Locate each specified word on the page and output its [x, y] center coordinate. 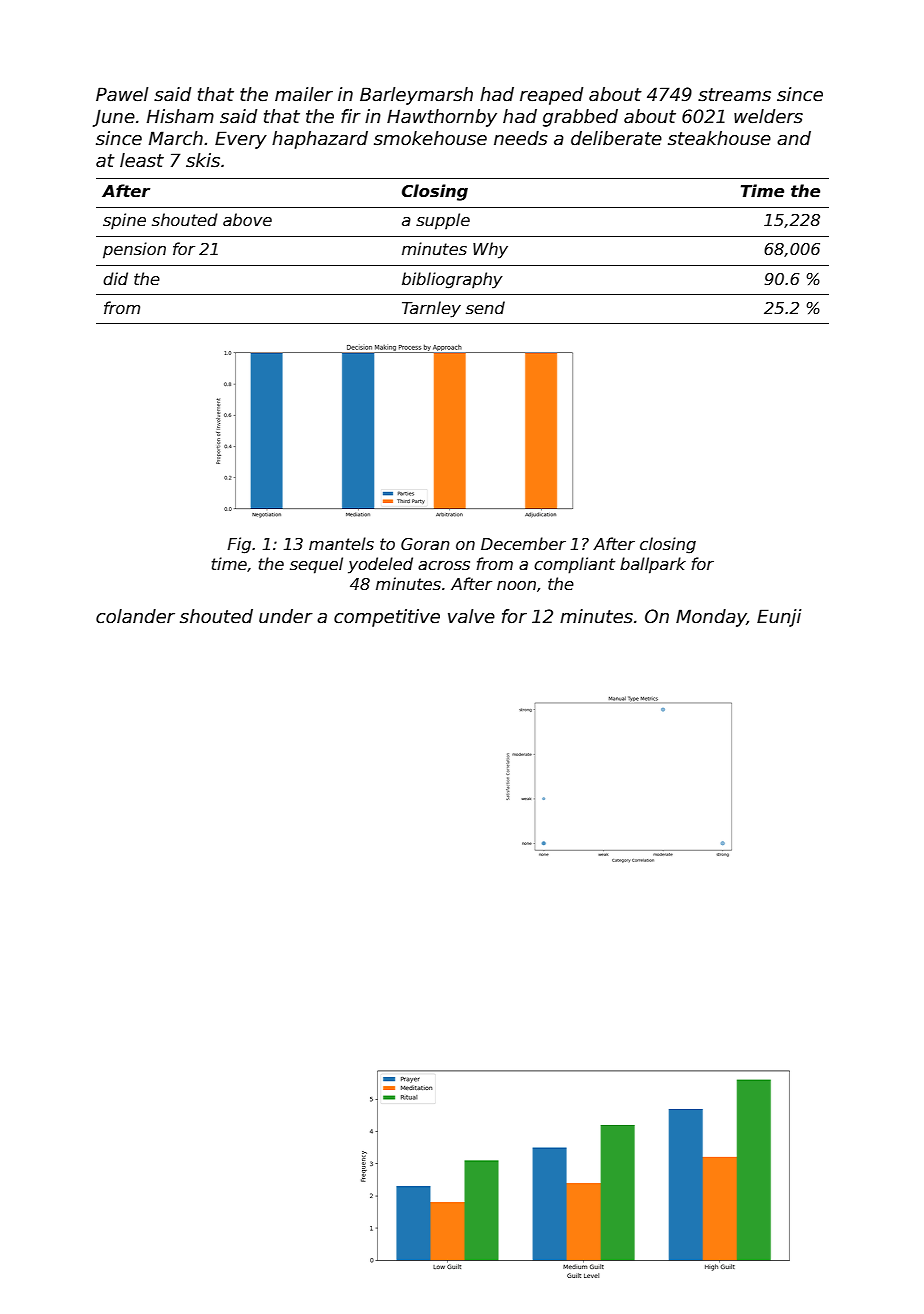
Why [490, 250]
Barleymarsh [416, 96]
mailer [304, 94]
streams [734, 95]
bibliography [452, 280]
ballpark [653, 565]
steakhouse [719, 138]
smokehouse [430, 138]
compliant [574, 565]
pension [134, 250]
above [247, 219]
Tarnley [431, 309]
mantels [341, 544]
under [286, 616]
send [485, 308]
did [115, 278]
